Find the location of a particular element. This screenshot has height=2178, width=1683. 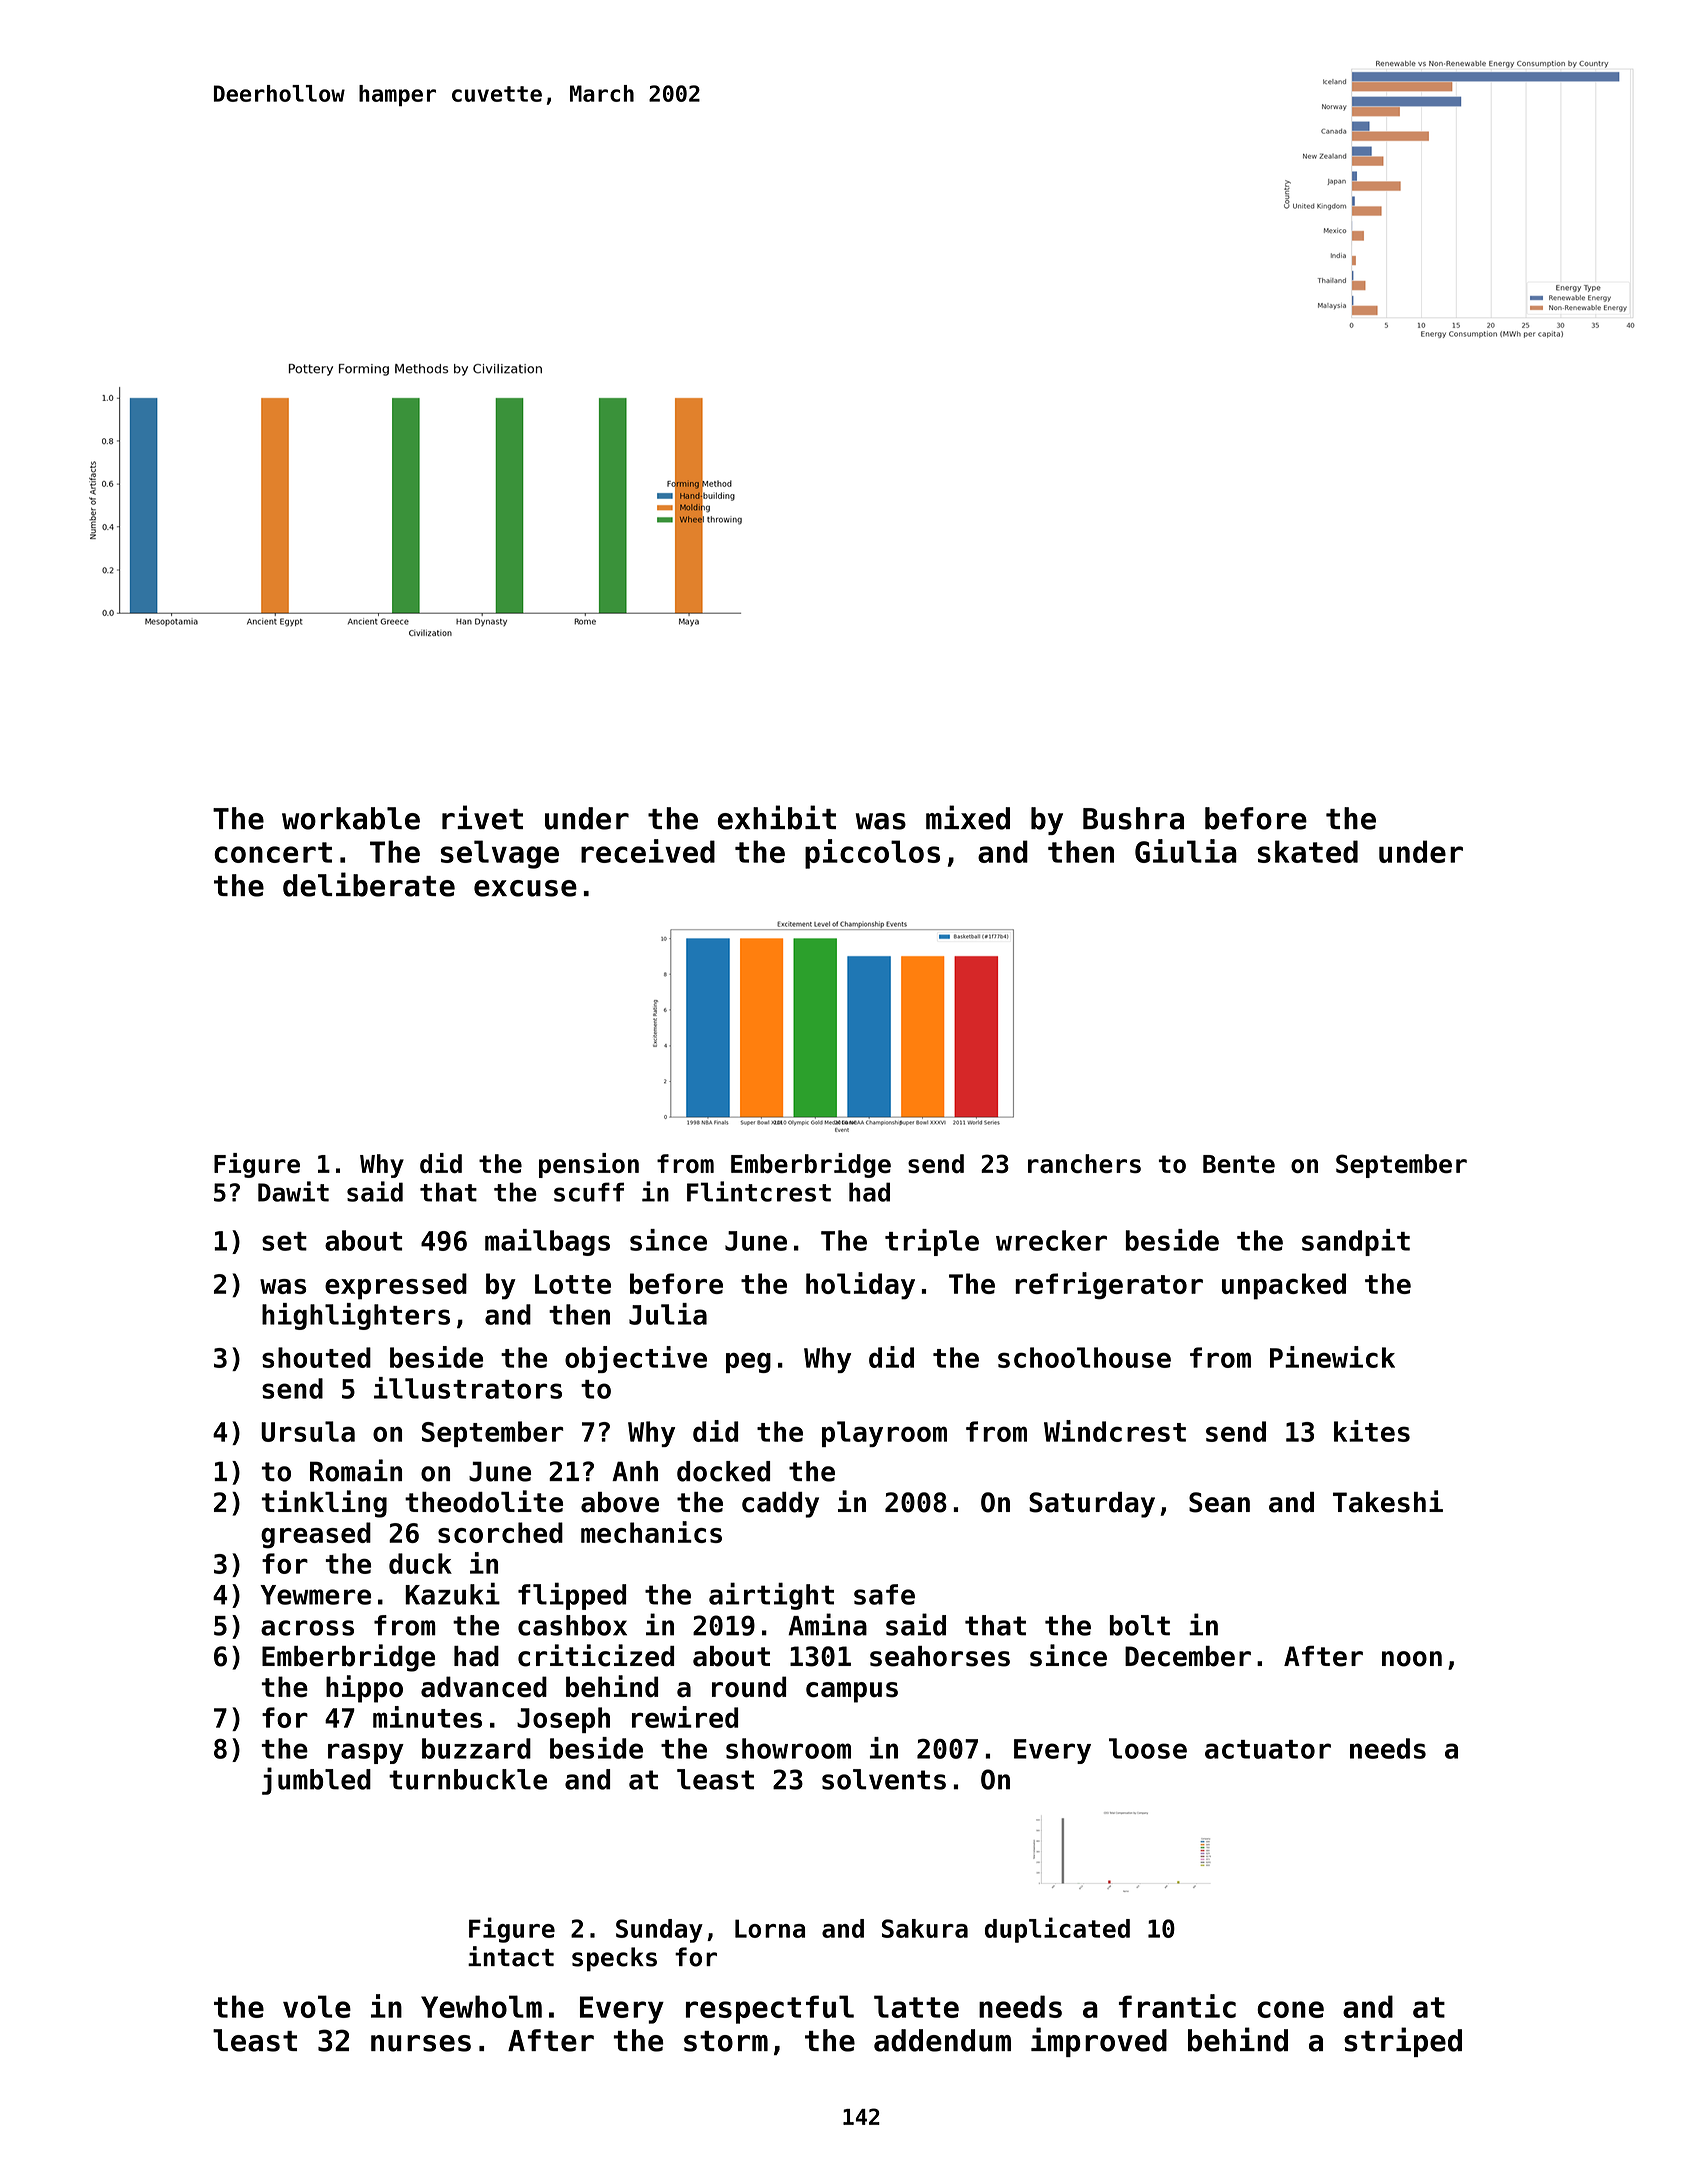

raspy is located at coordinates (366, 1753).
